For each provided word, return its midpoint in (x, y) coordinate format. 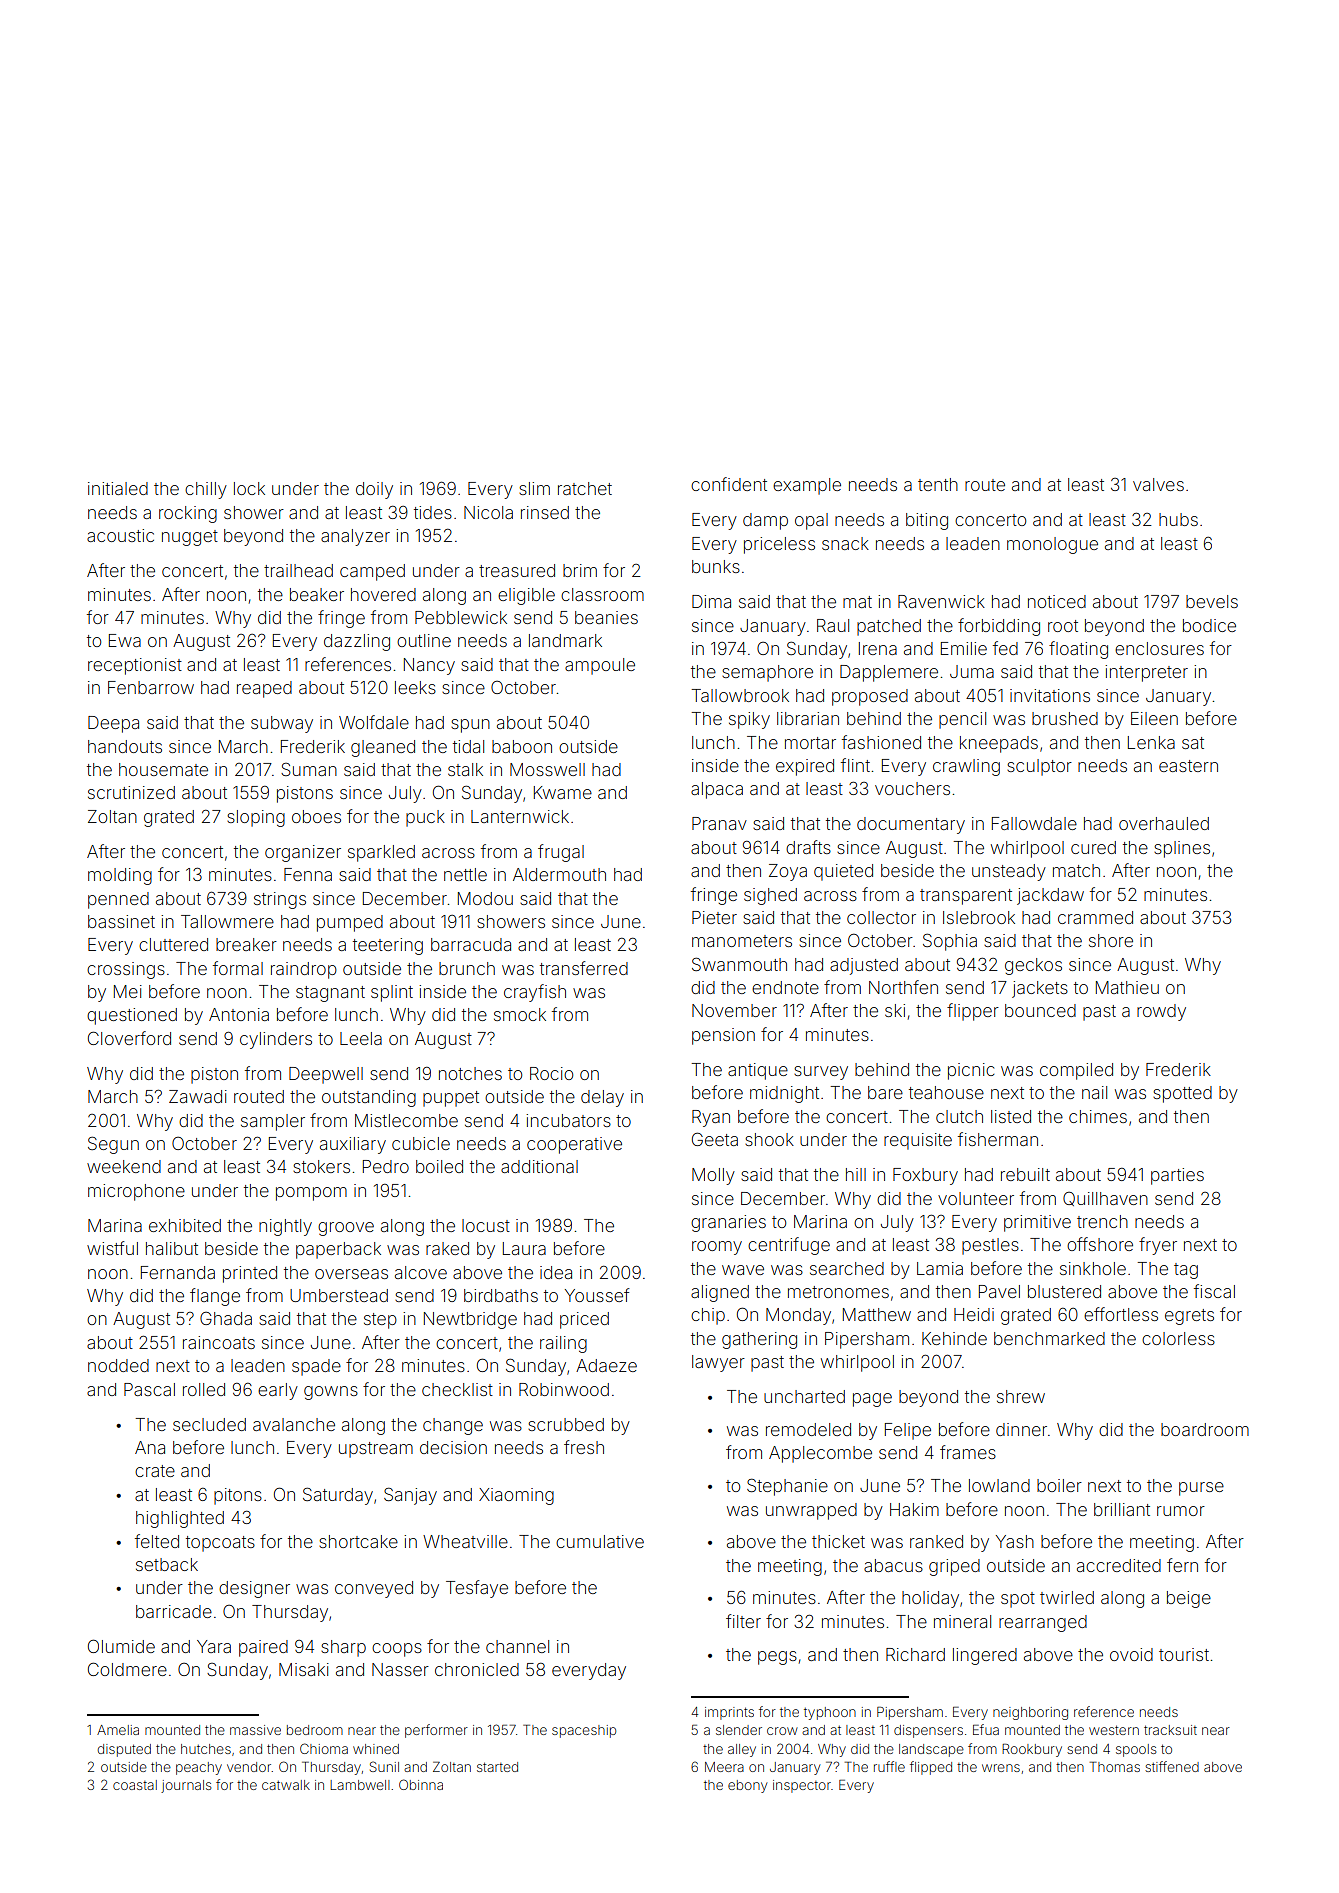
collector (881, 917)
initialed (118, 488)
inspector (802, 1786)
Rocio (551, 1073)
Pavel (999, 1291)
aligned (720, 1293)
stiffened (1172, 1766)
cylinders (276, 1040)
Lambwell (360, 1785)
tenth (938, 484)
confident (729, 484)
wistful (112, 1248)
